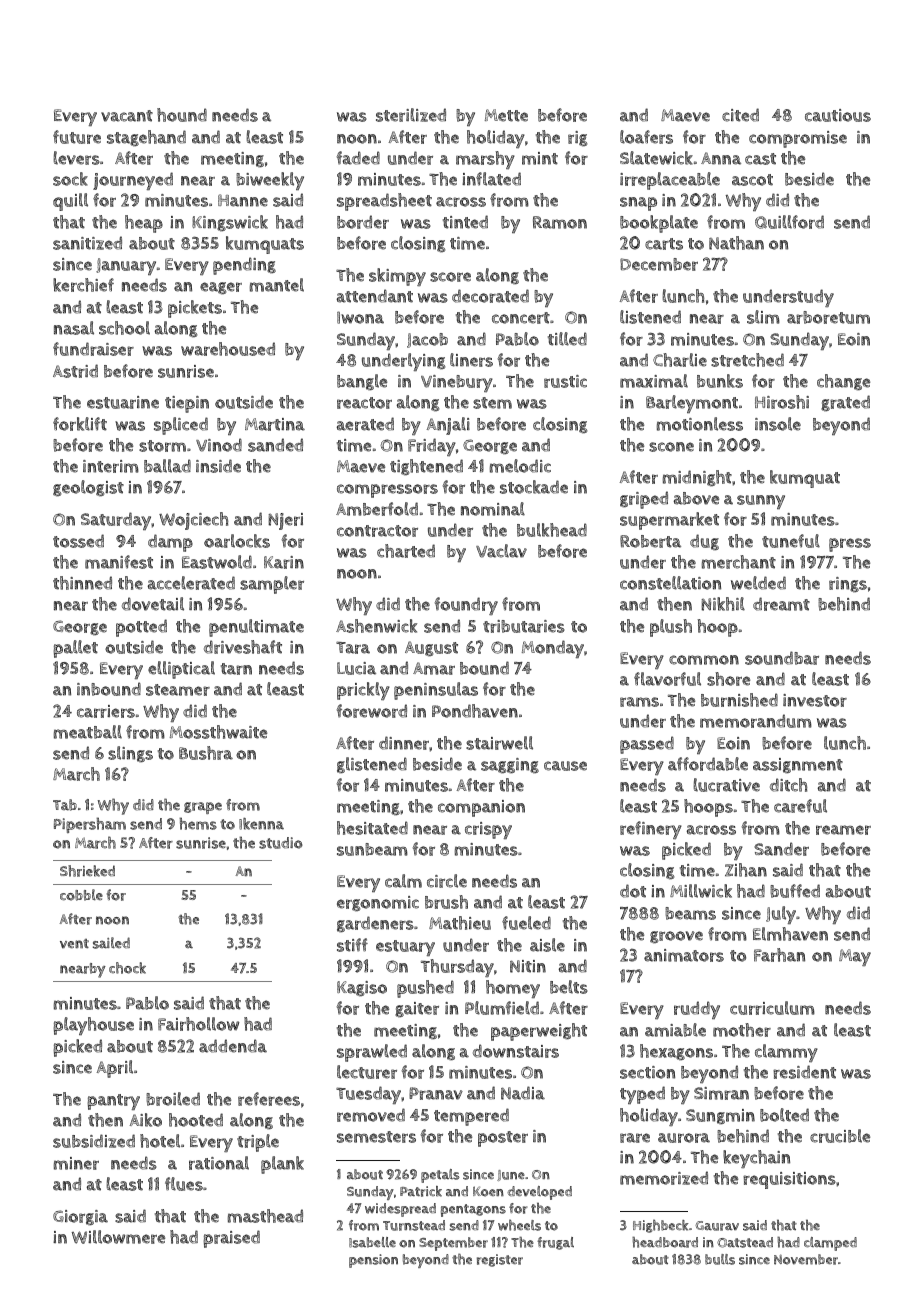  Describe the element at coordinates (516, 1051) in the page. I see `downstairs` at that location.
